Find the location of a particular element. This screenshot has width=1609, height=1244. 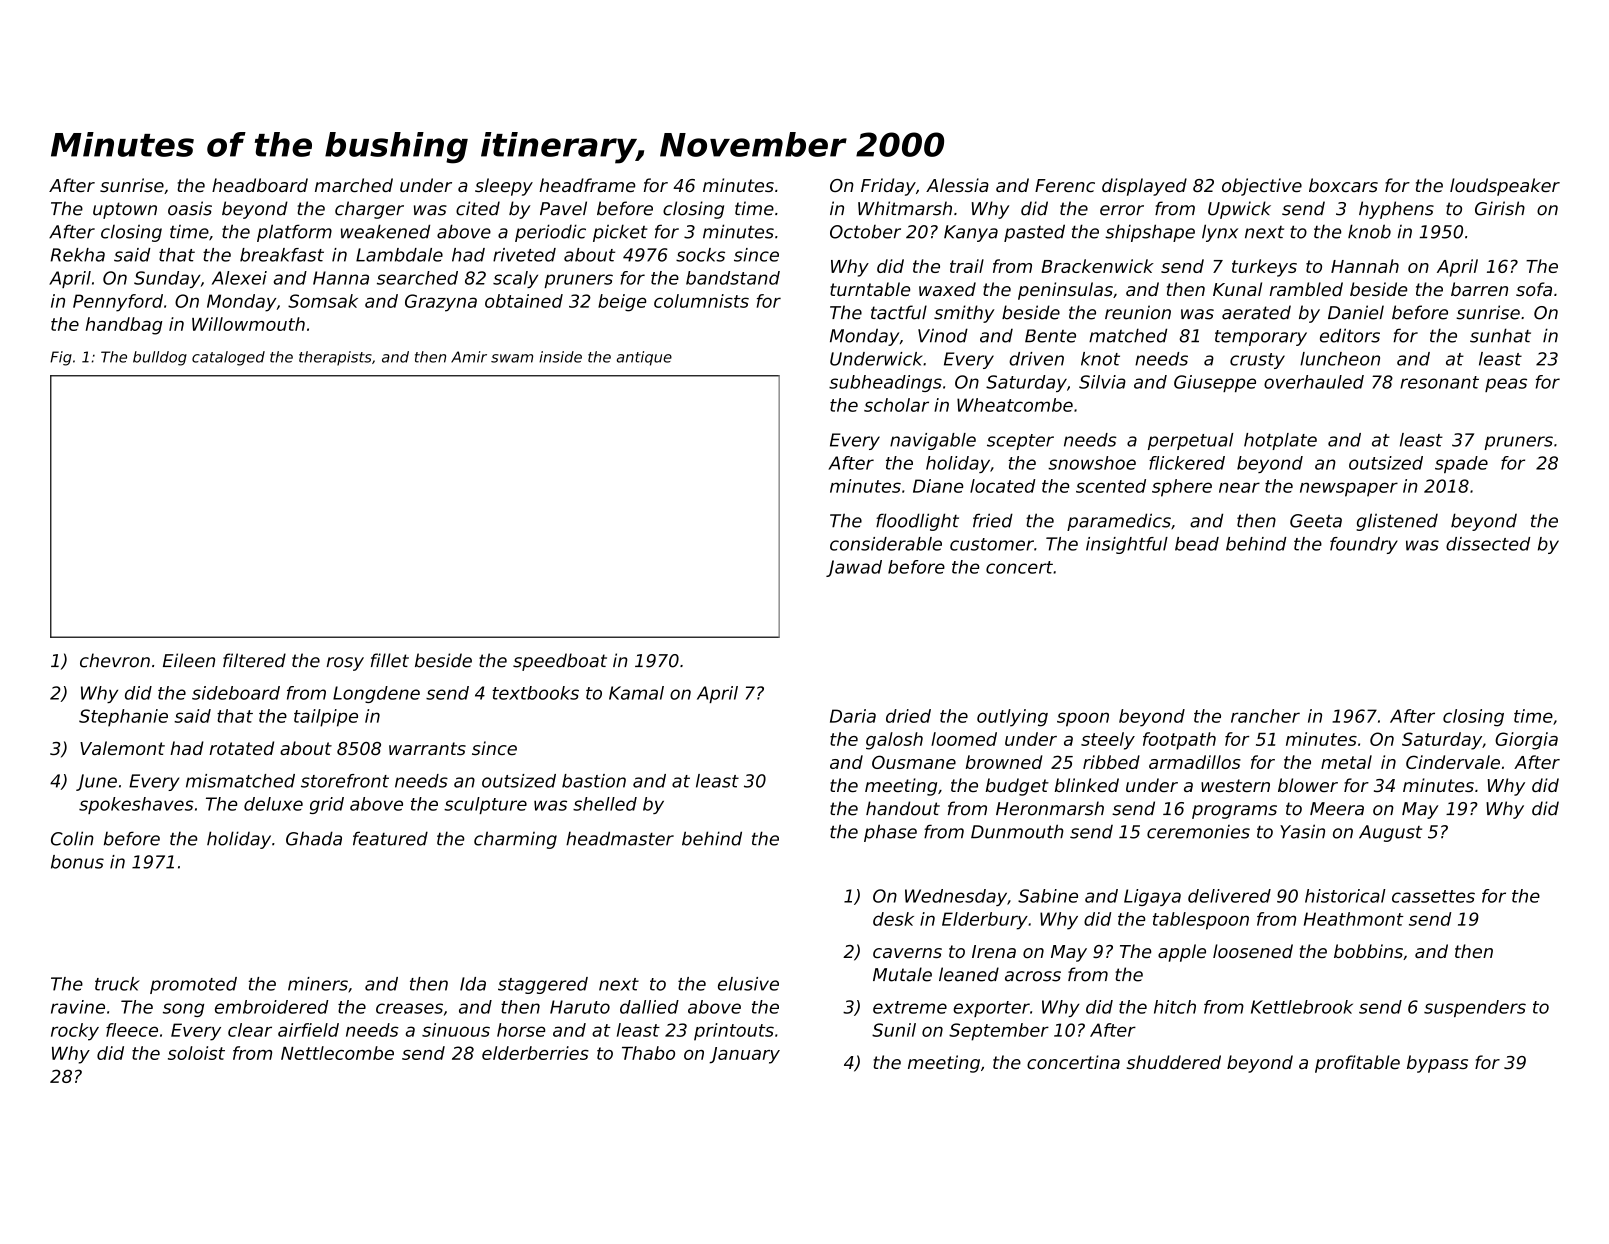

June is located at coordinates (96, 782).
